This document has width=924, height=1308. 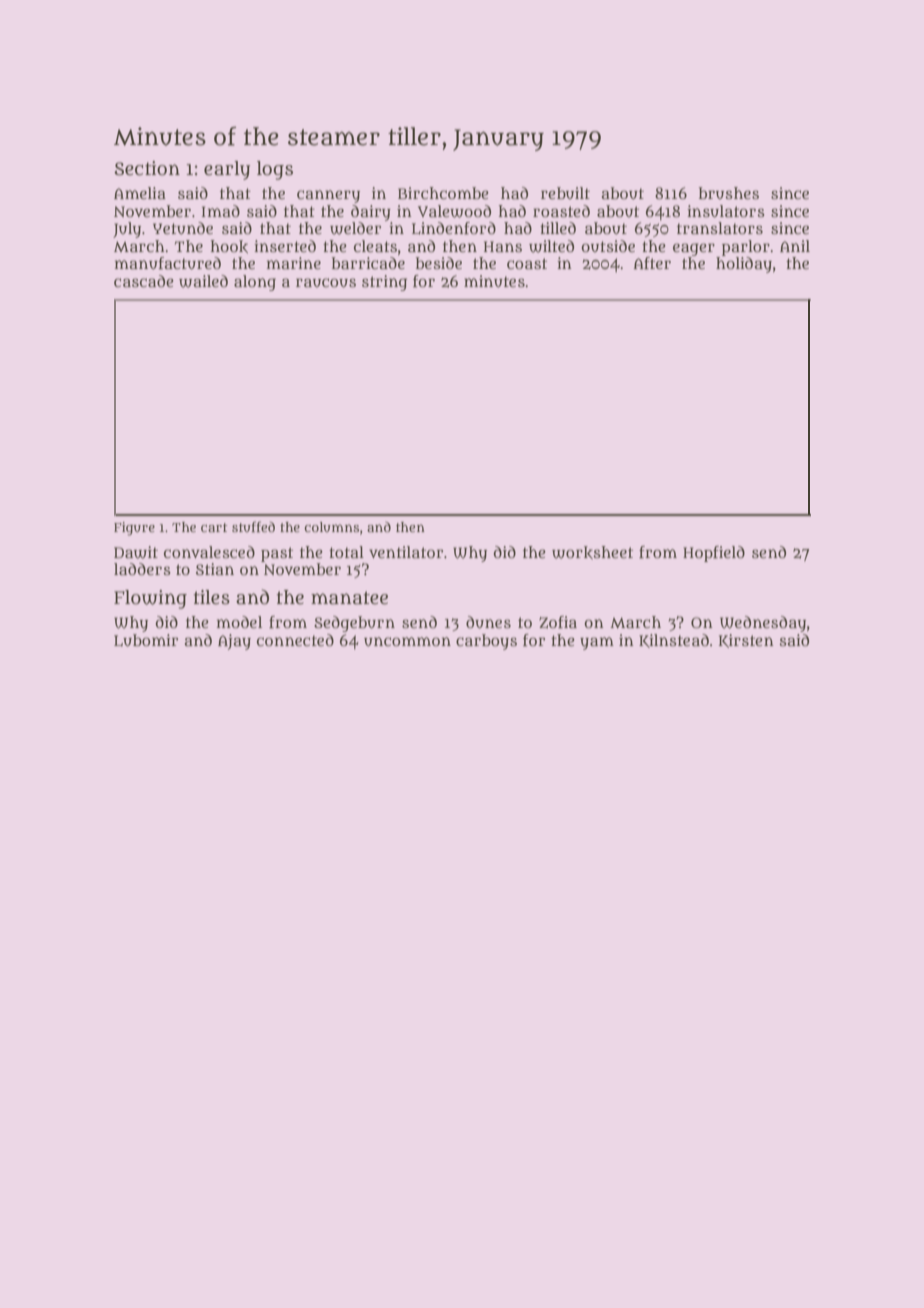 I want to click on cascade, so click(x=144, y=281).
